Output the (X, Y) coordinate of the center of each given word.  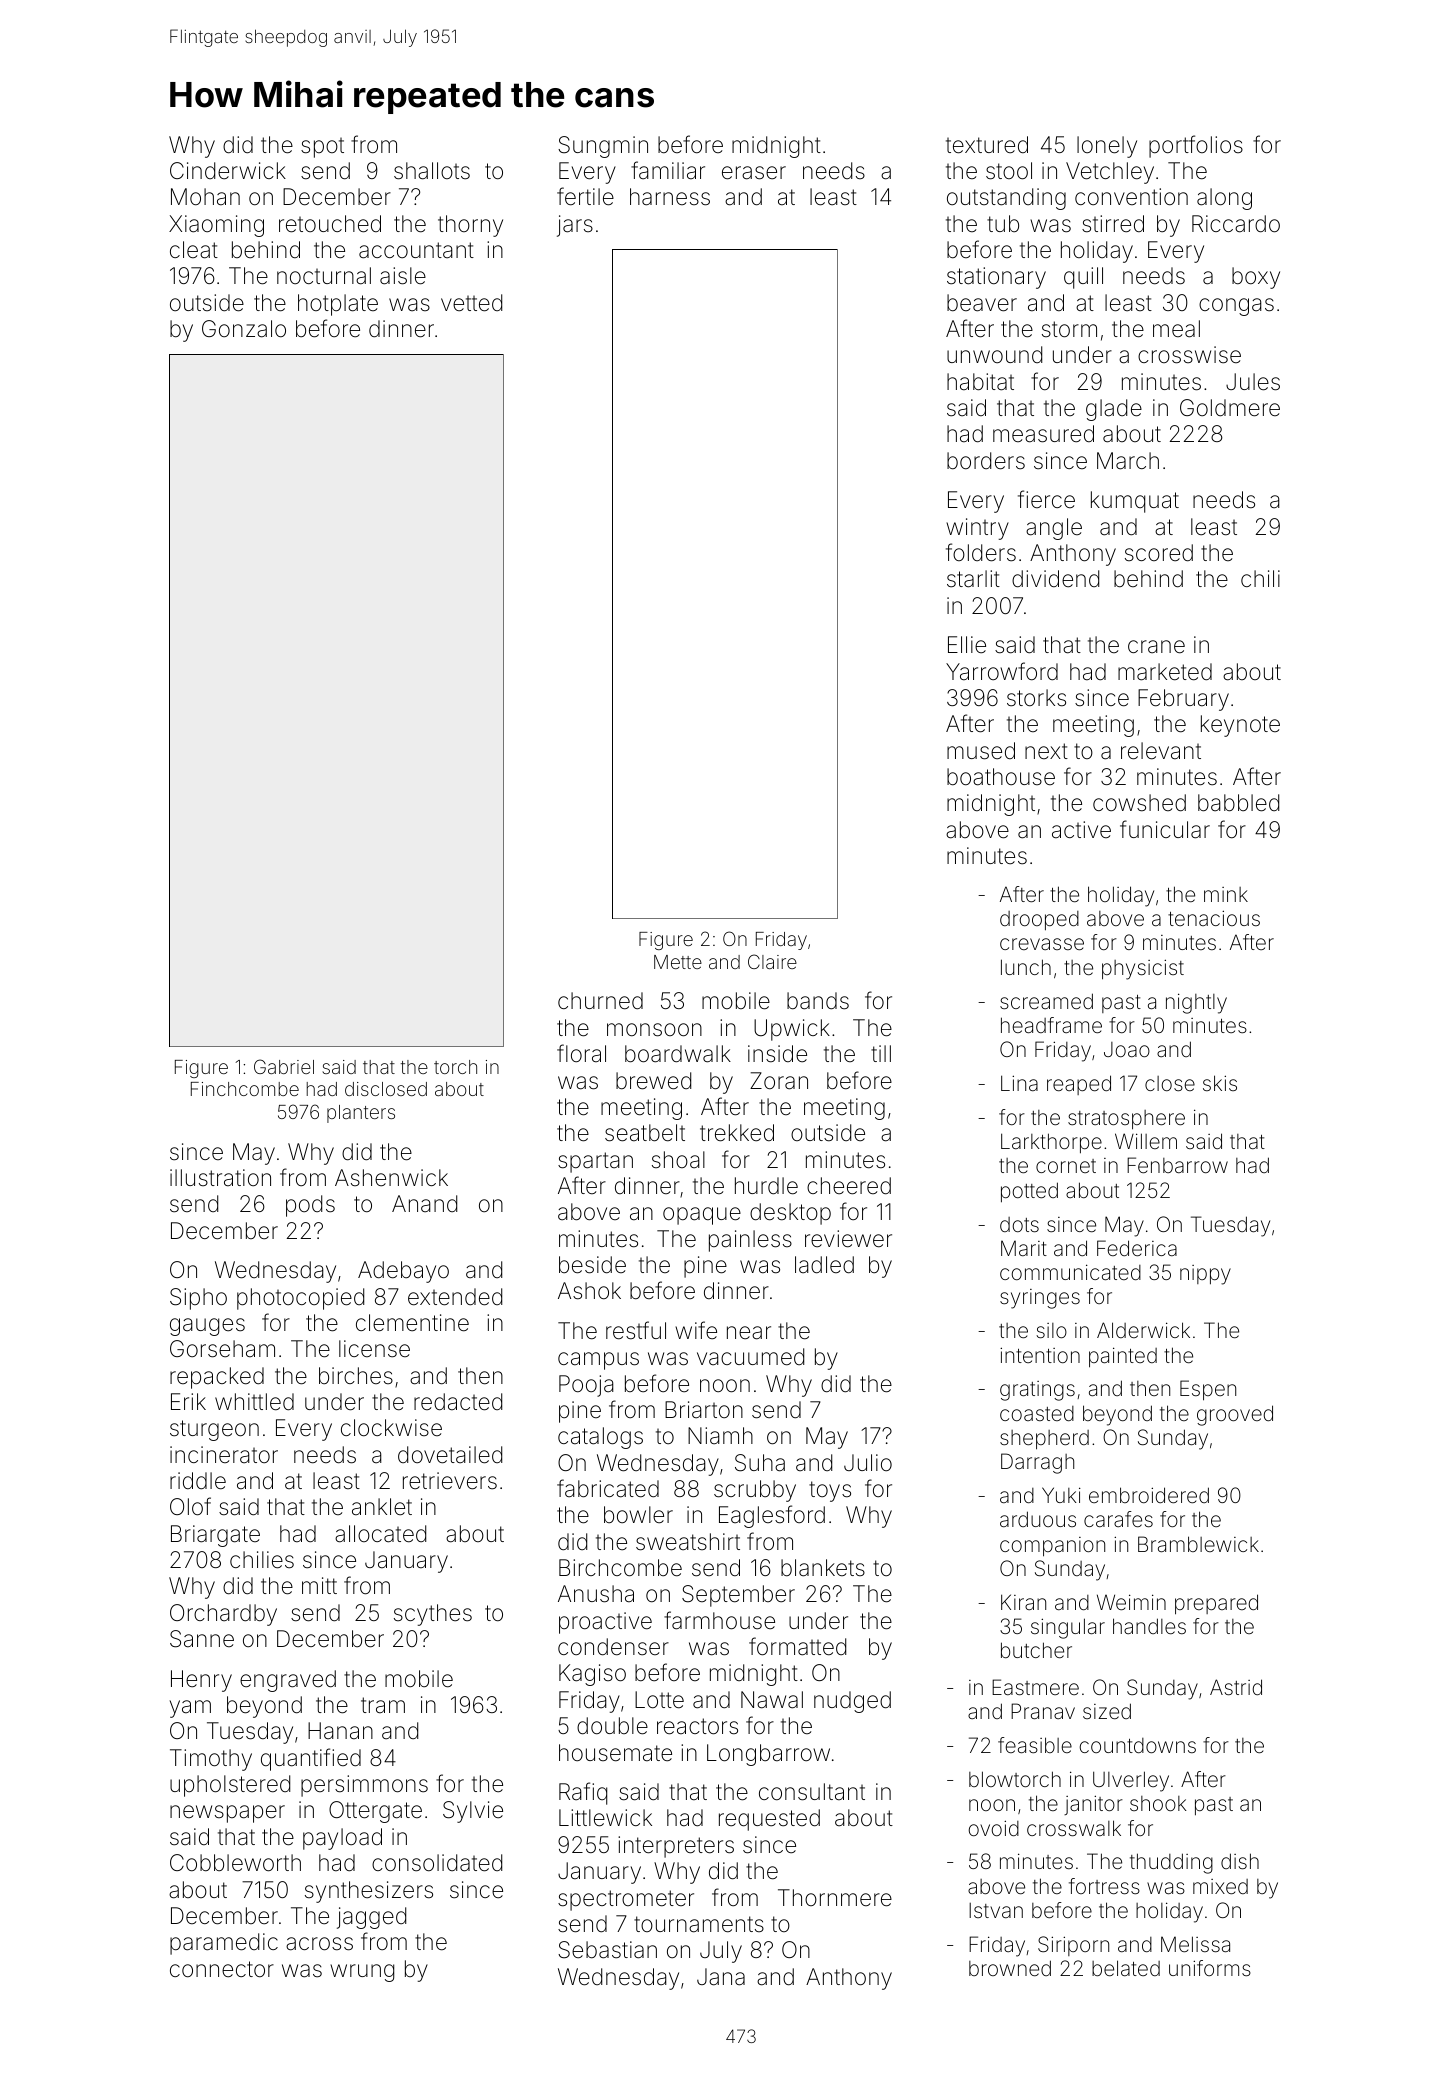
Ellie (967, 645)
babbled (1238, 803)
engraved (288, 1681)
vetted (471, 303)
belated (1126, 1968)
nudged (852, 1702)
